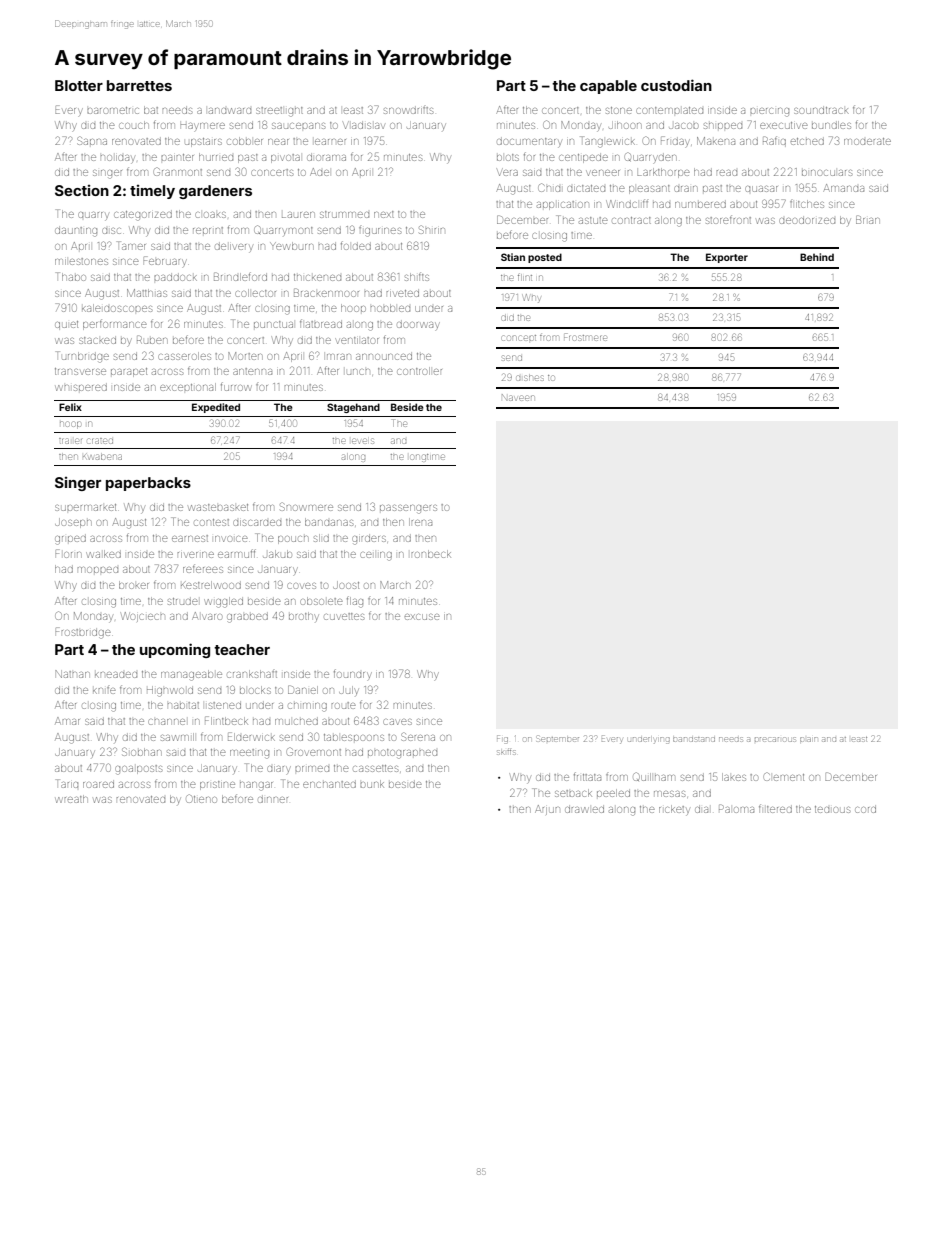  Describe the element at coordinates (139, 85) in the screenshot. I see `barrettes` at that location.
